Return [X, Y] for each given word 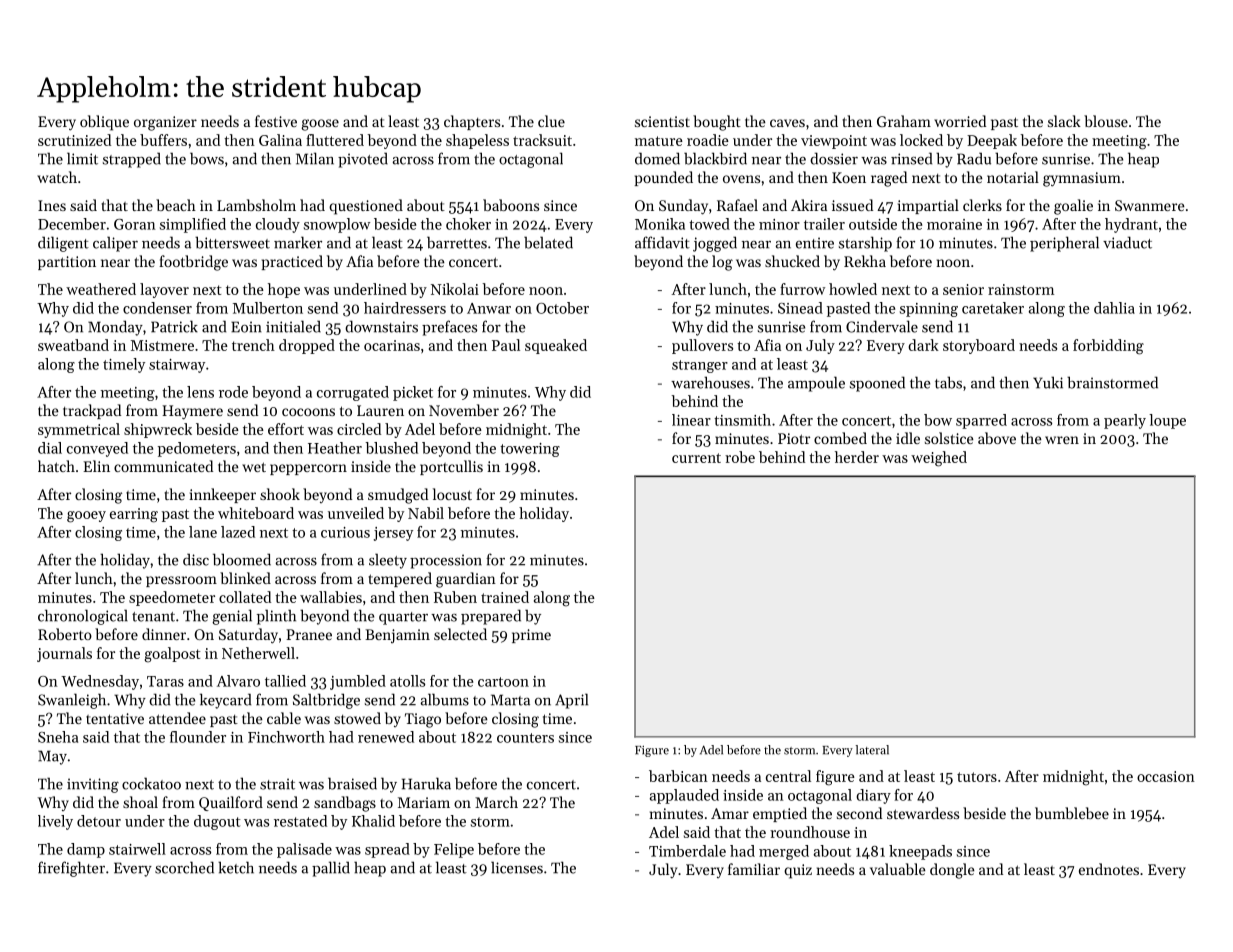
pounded [664, 178]
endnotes [1109, 869]
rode [233, 392]
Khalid [373, 821]
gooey [86, 517]
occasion [1166, 776]
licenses [517, 867]
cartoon [503, 682]
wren [1062, 440]
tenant [153, 617]
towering [530, 450]
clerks [982, 205]
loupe [1167, 421]
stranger [700, 366]
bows [207, 158]
